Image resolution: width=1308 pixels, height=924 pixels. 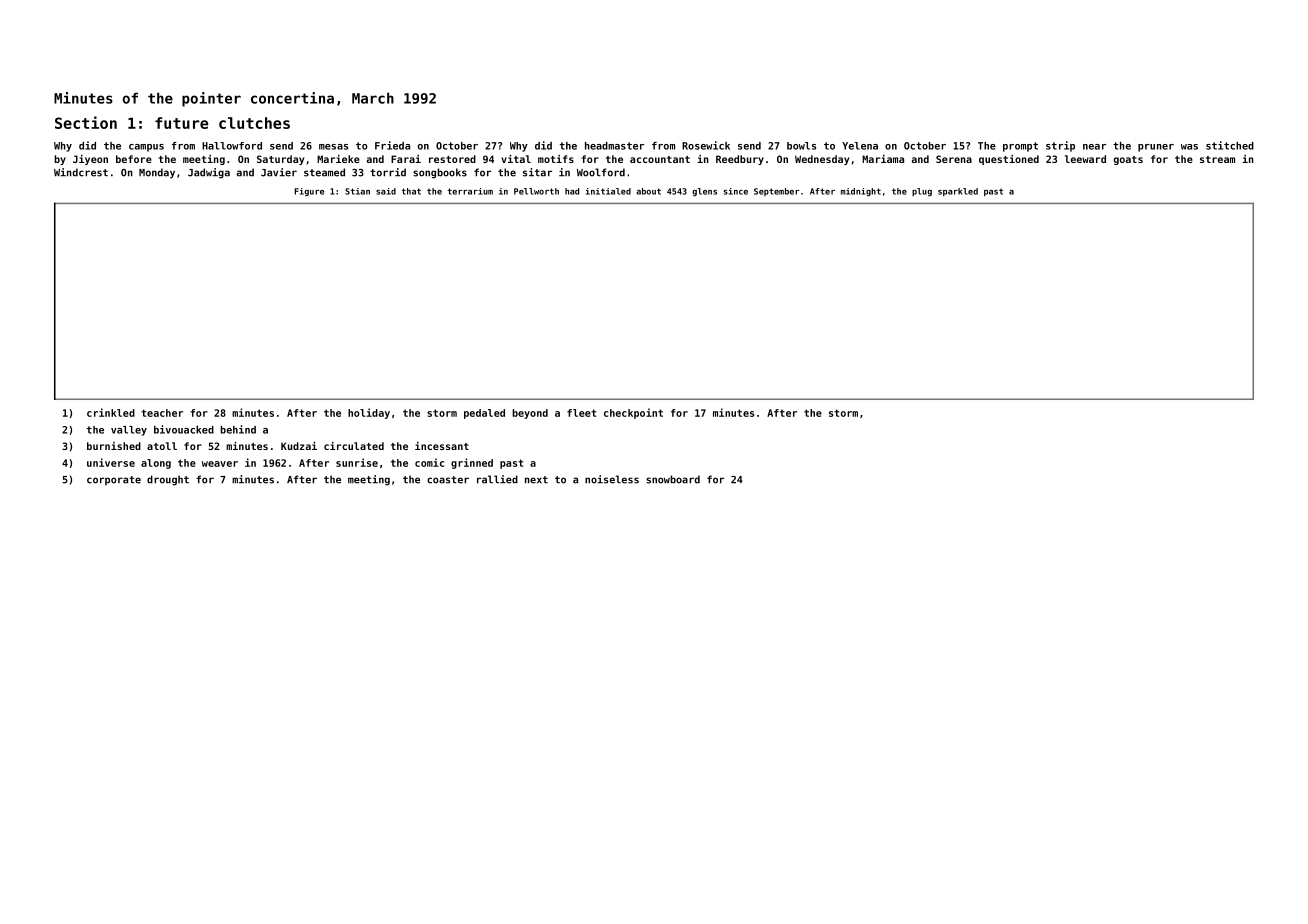 What do you see at coordinates (157, 173) in the document?
I see `Monday` at bounding box center [157, 173].
